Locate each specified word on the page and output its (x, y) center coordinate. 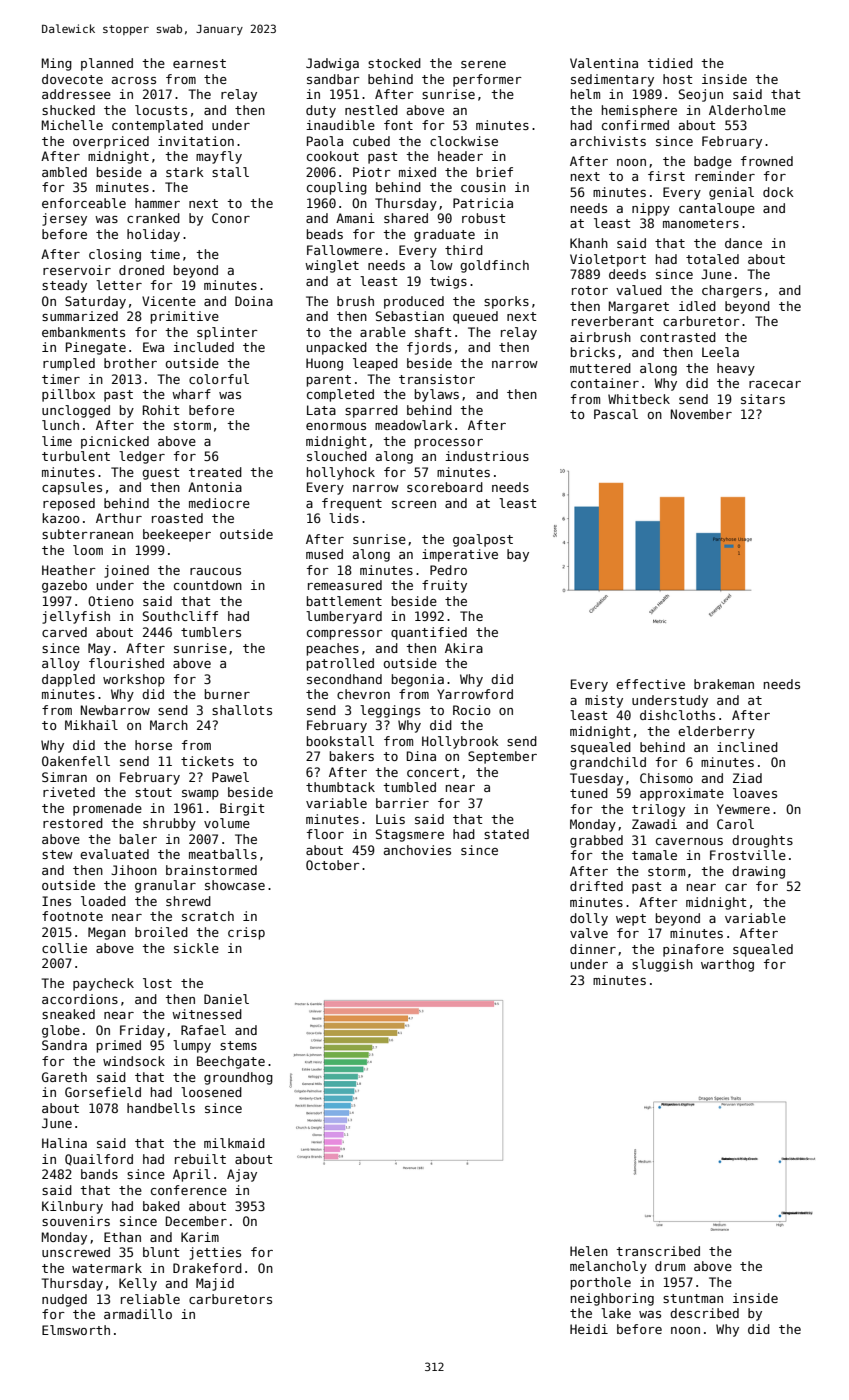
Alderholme (747, 110)
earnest (199, 63)
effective (650, 684)
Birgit (242, 809)
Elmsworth (76, 1330)
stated (506, 834)
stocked (394, 63)
